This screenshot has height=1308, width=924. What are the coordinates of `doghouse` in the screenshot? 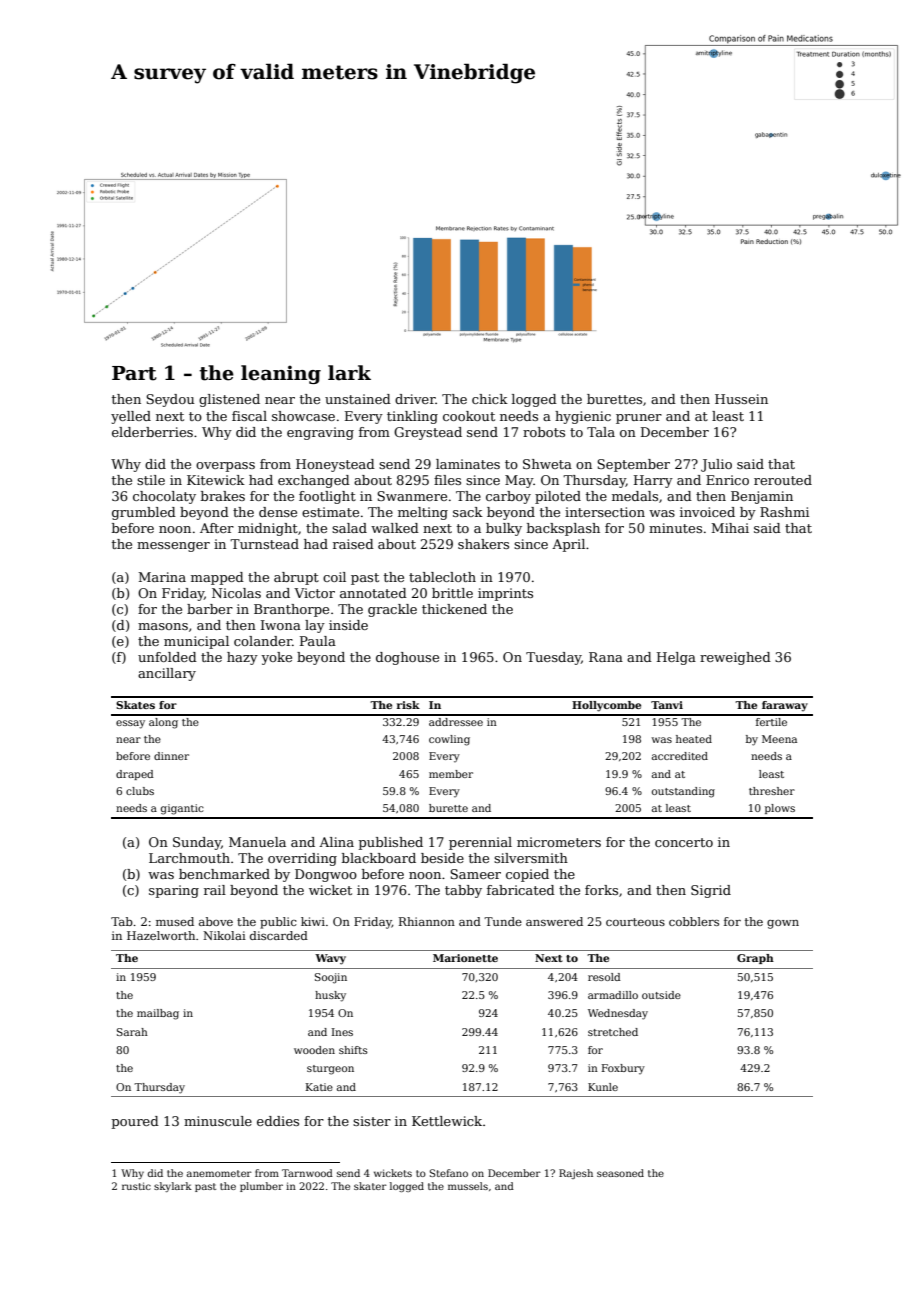 It's located at (407, 658).
